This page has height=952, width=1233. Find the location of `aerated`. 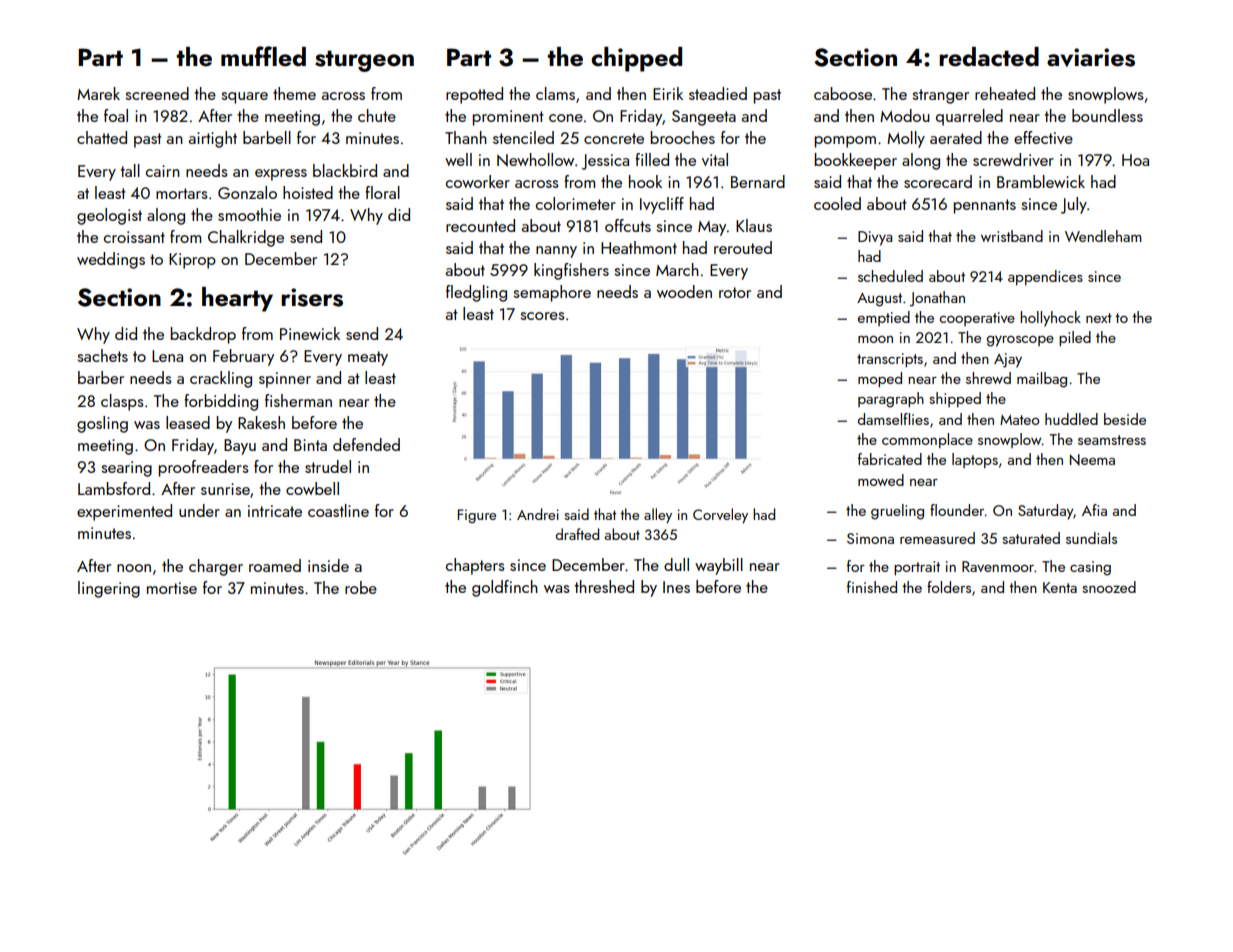

aerated is located at coordinates (956, 137).
